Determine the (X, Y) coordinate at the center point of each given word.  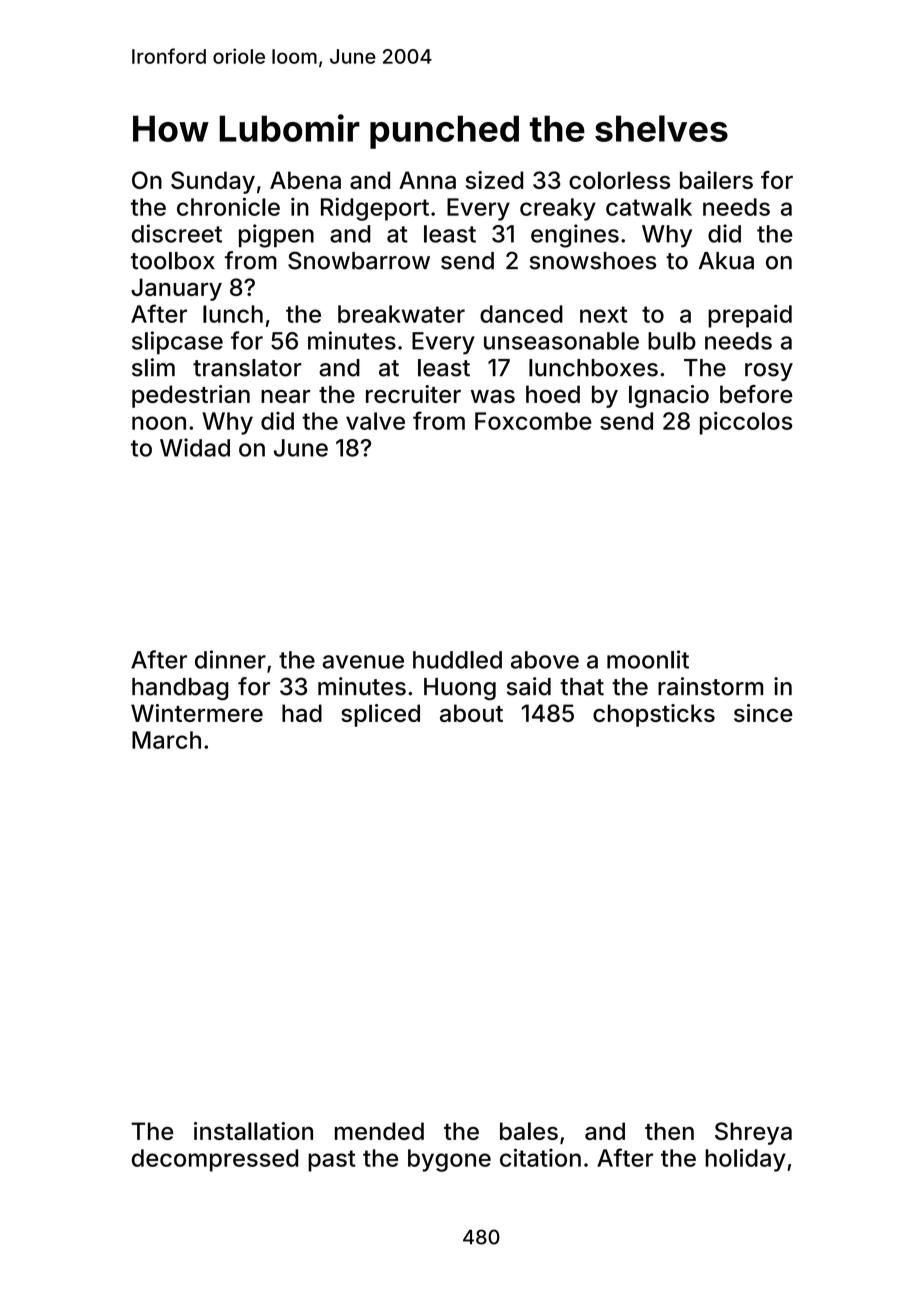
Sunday (213, 182)
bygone (449, 1160)
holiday (745, 1160)
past (332, 1161)
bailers (716, 180)
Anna (427, 180)
